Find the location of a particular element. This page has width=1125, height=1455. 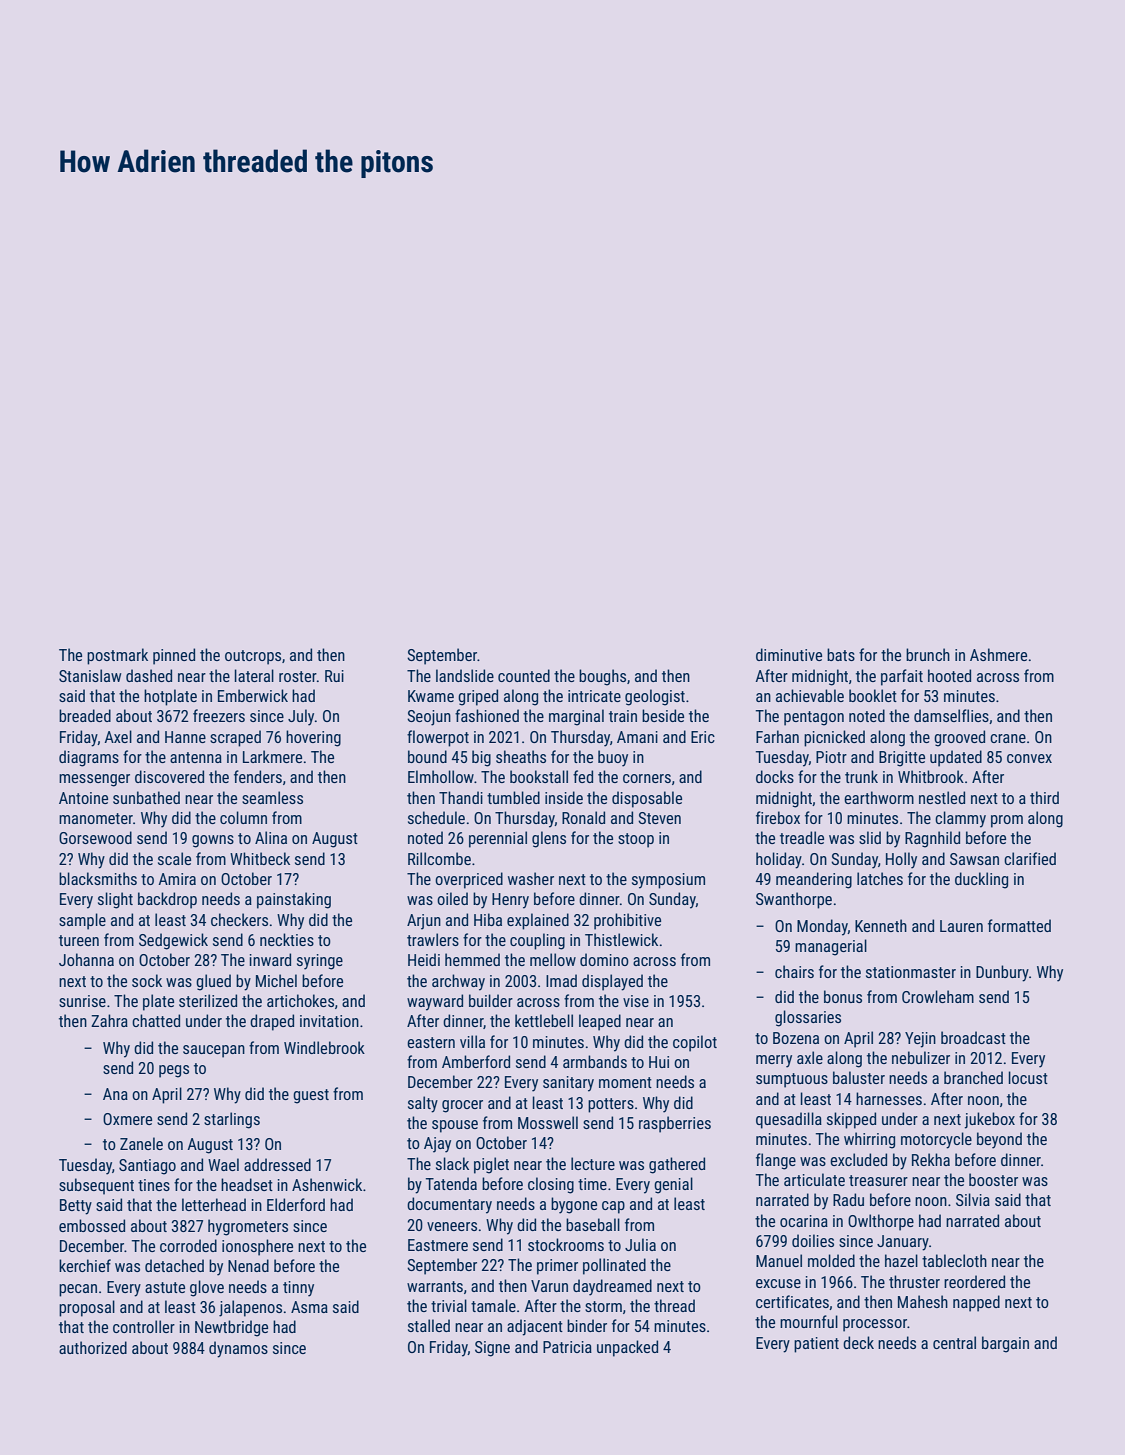

backdrop is located at coordinates (167, 900).
